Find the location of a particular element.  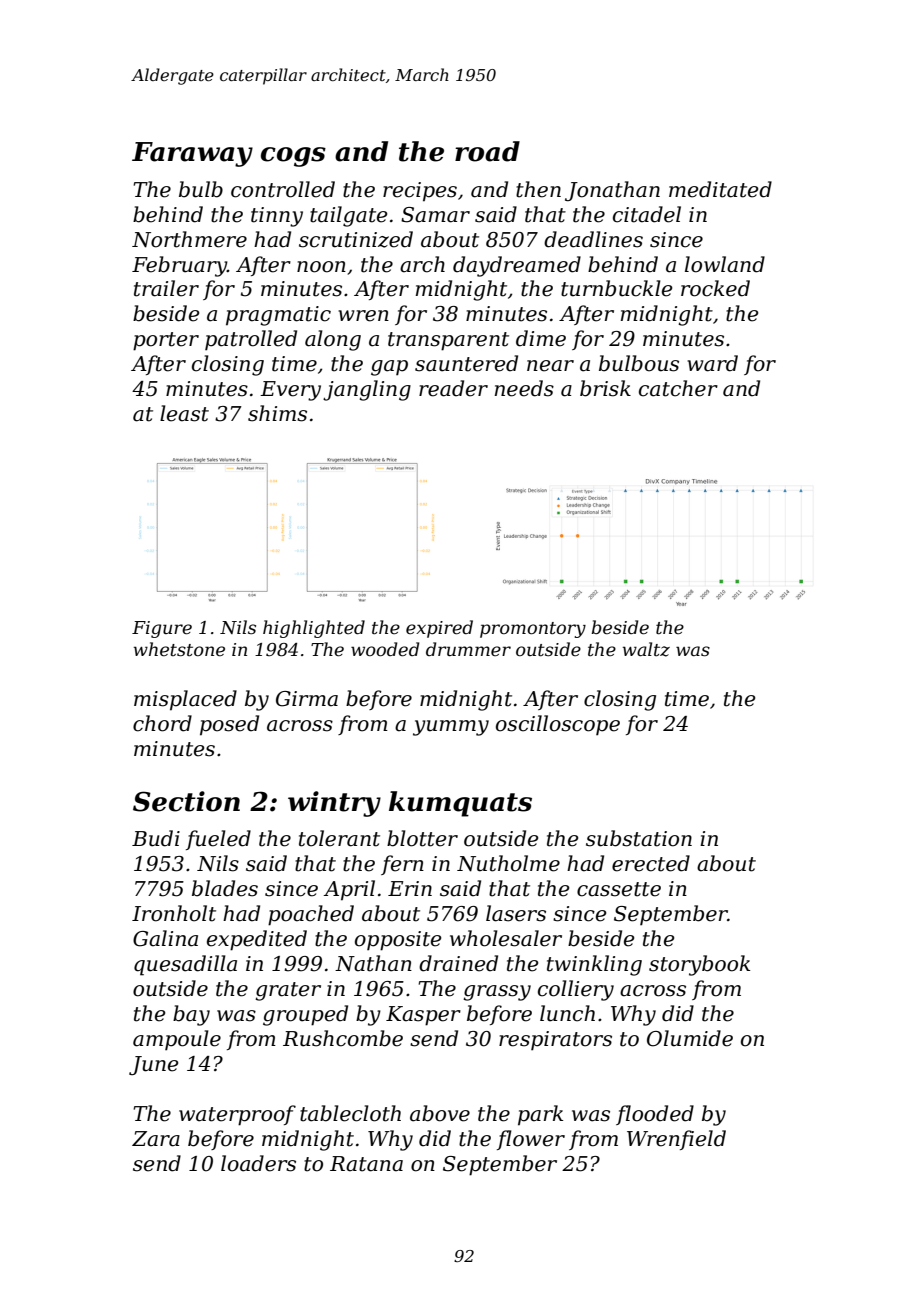

drummer is located at coordinates (468, 649).
